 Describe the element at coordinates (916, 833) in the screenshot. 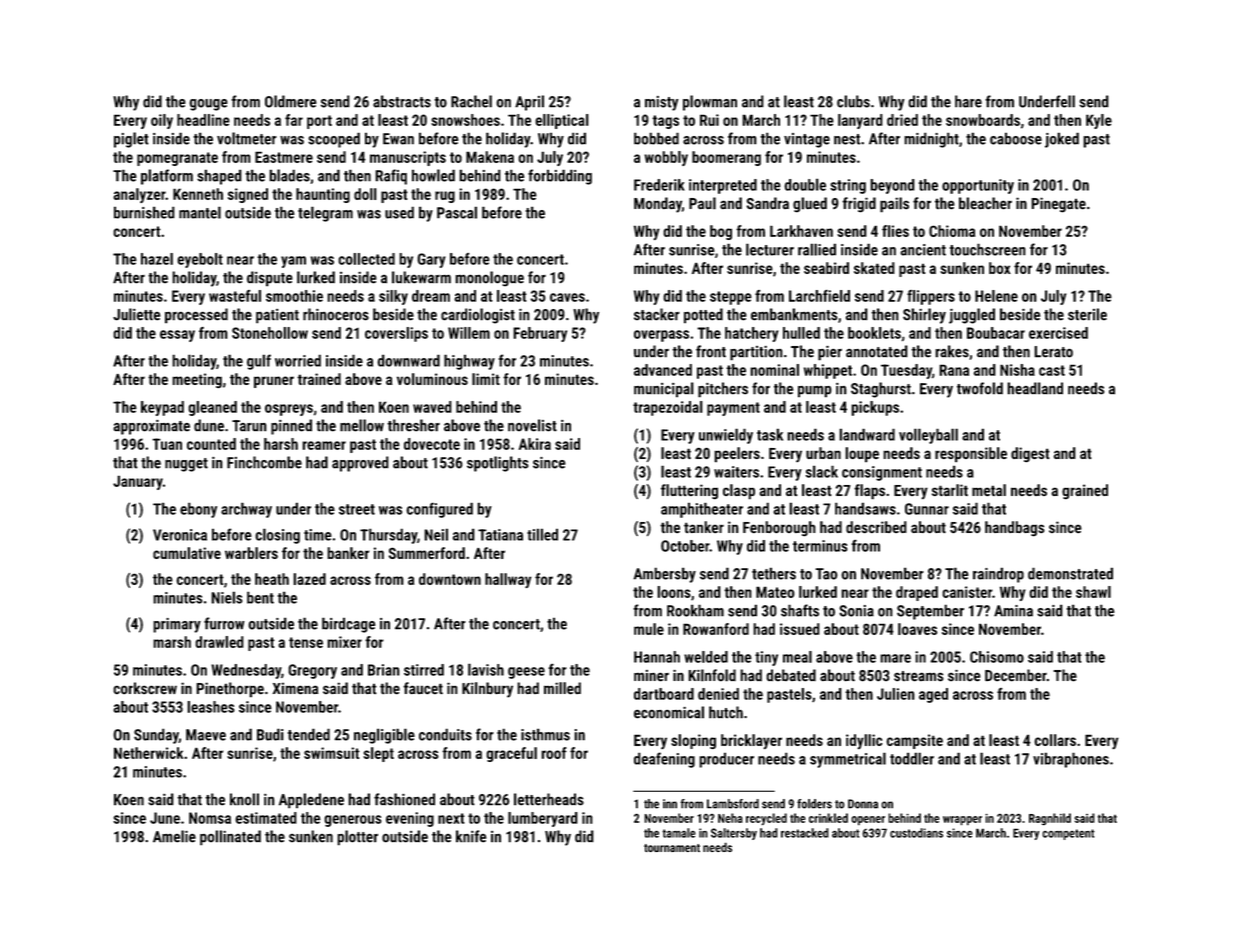

I see `custodians` at that location.
